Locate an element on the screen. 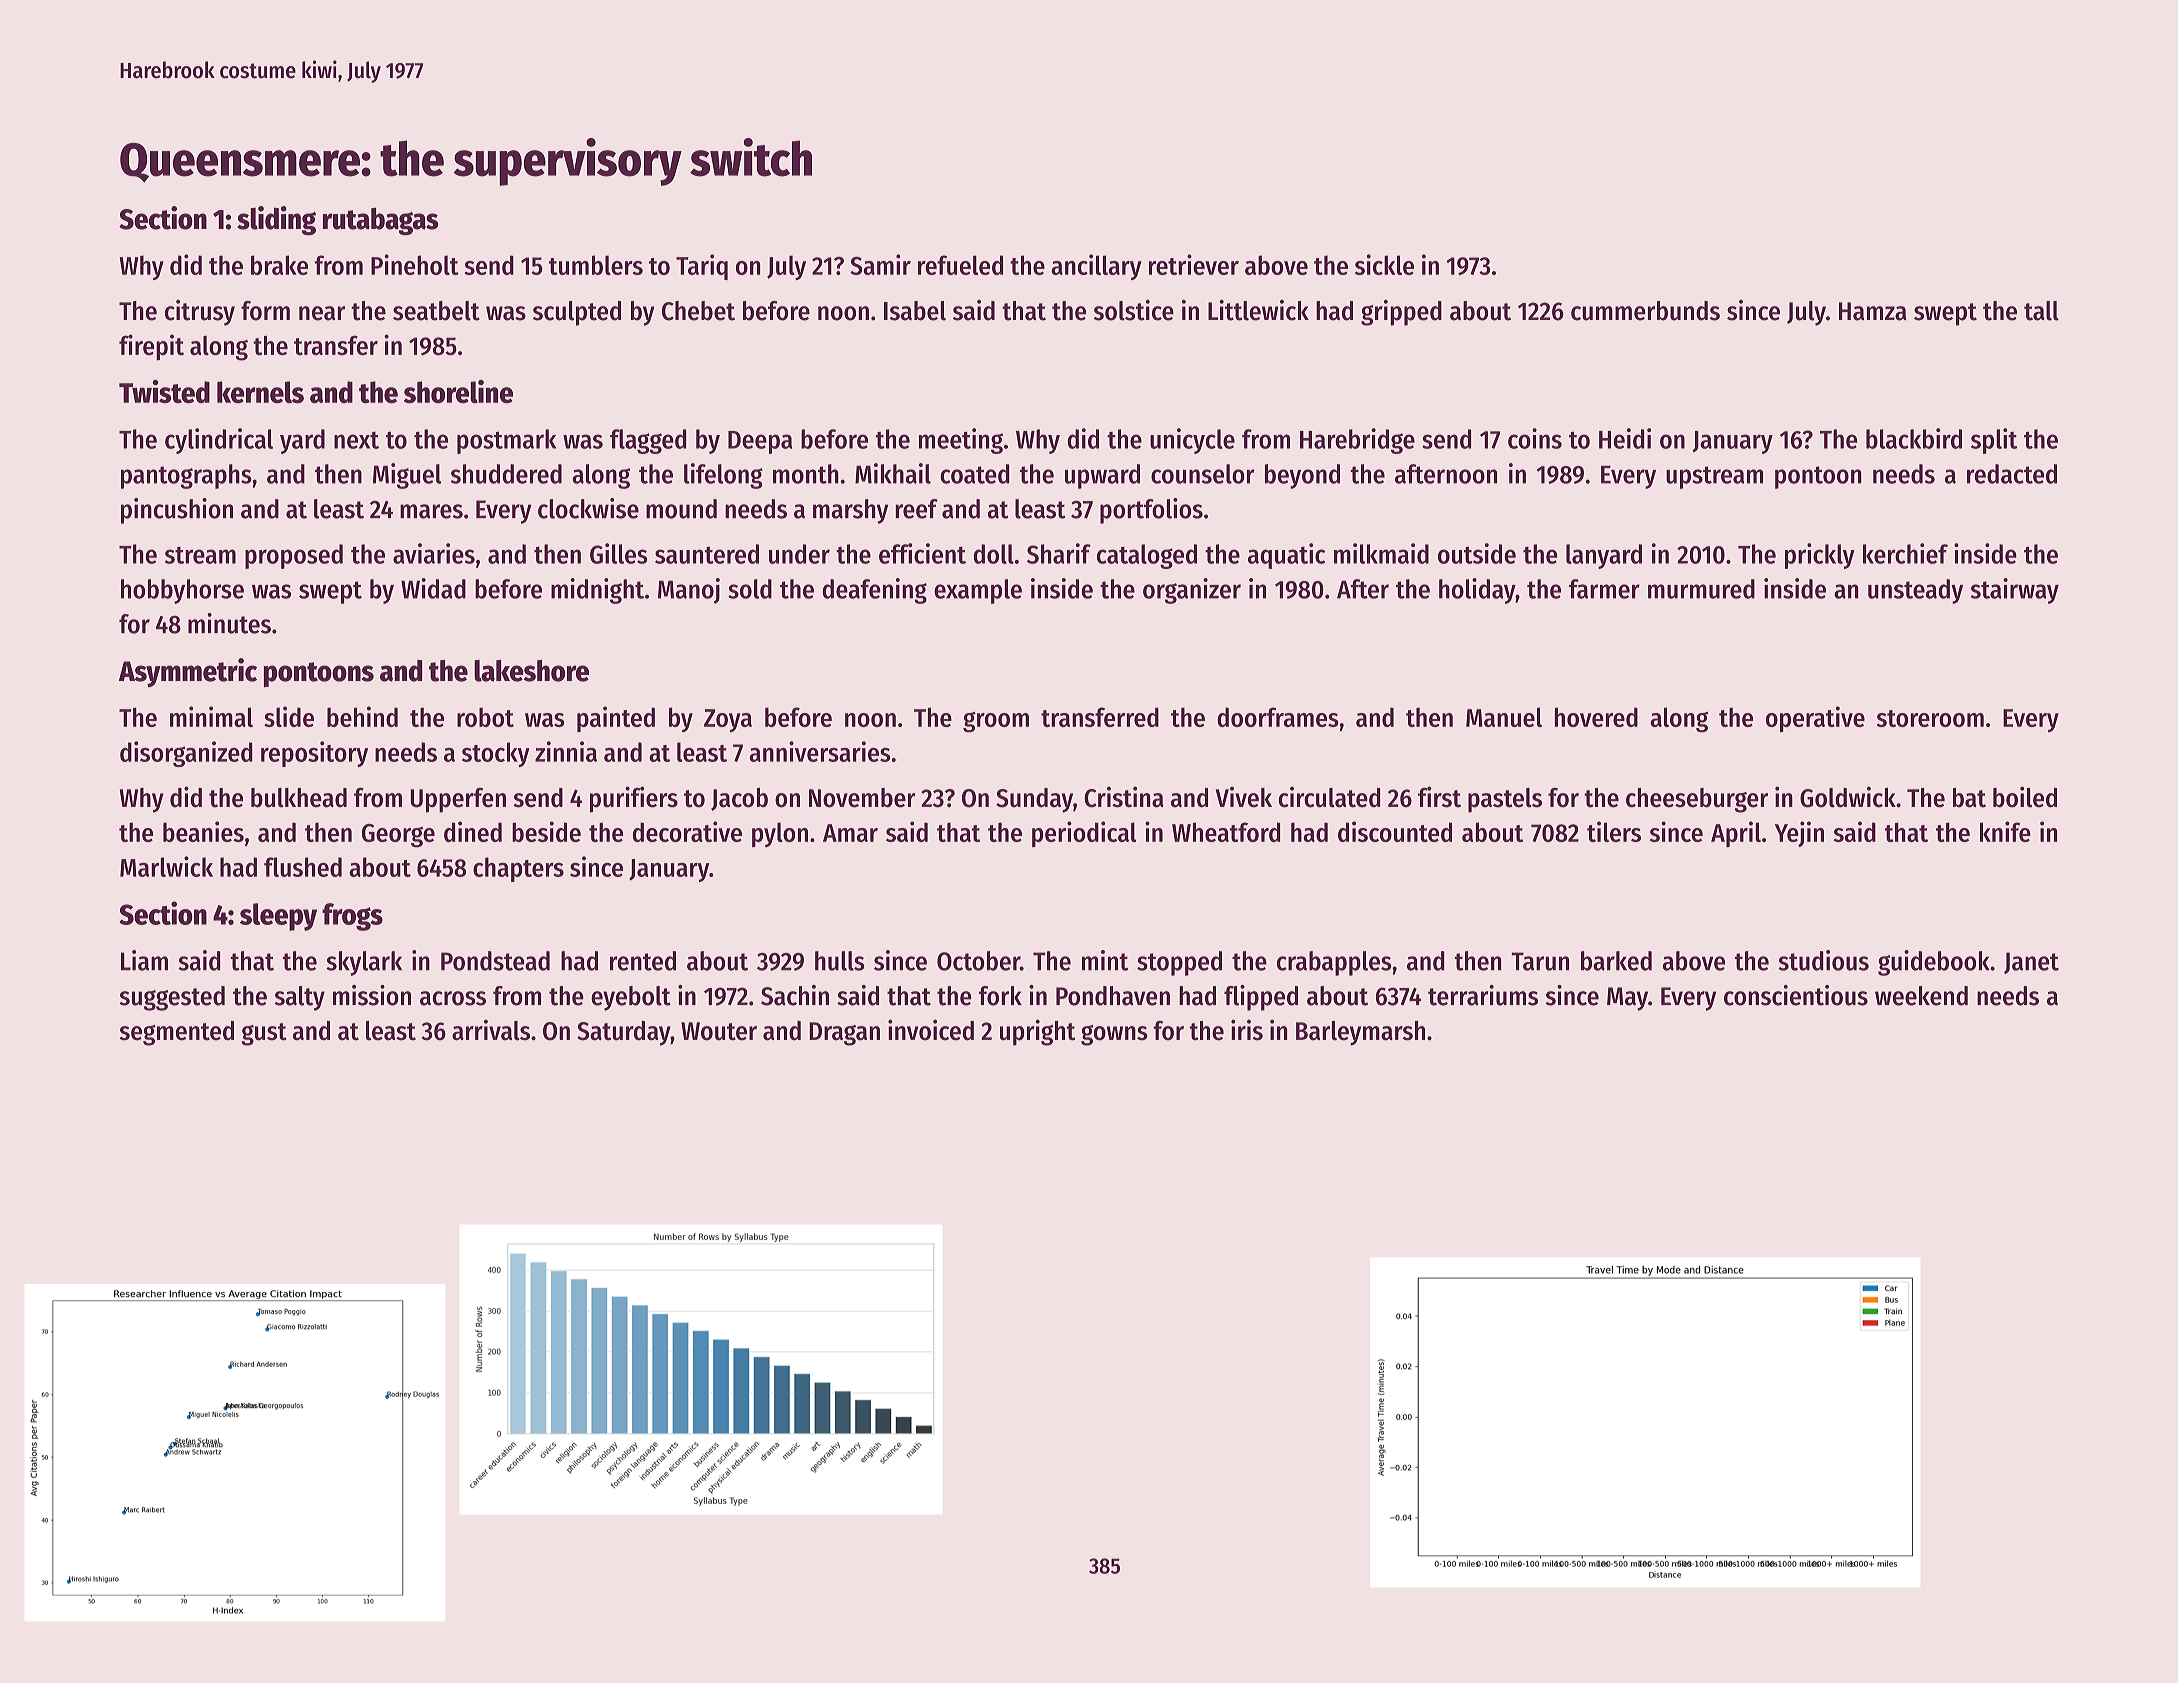  sickle is located at coordinates (1384, 264).
